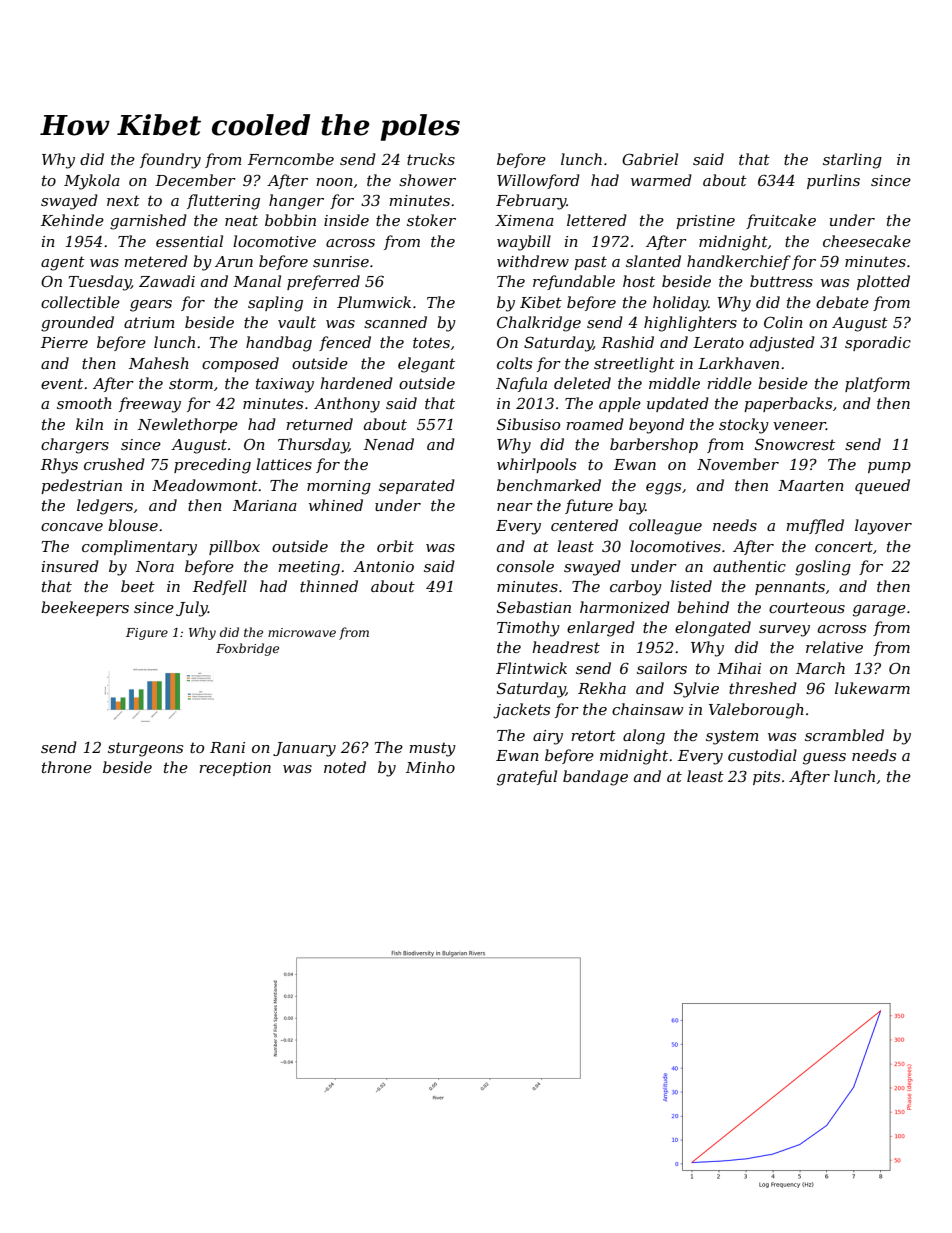 The image size is (952, 1233). Describe the element at coordinates (636, 588) in the screenshot. I see `carboy` at that location.
